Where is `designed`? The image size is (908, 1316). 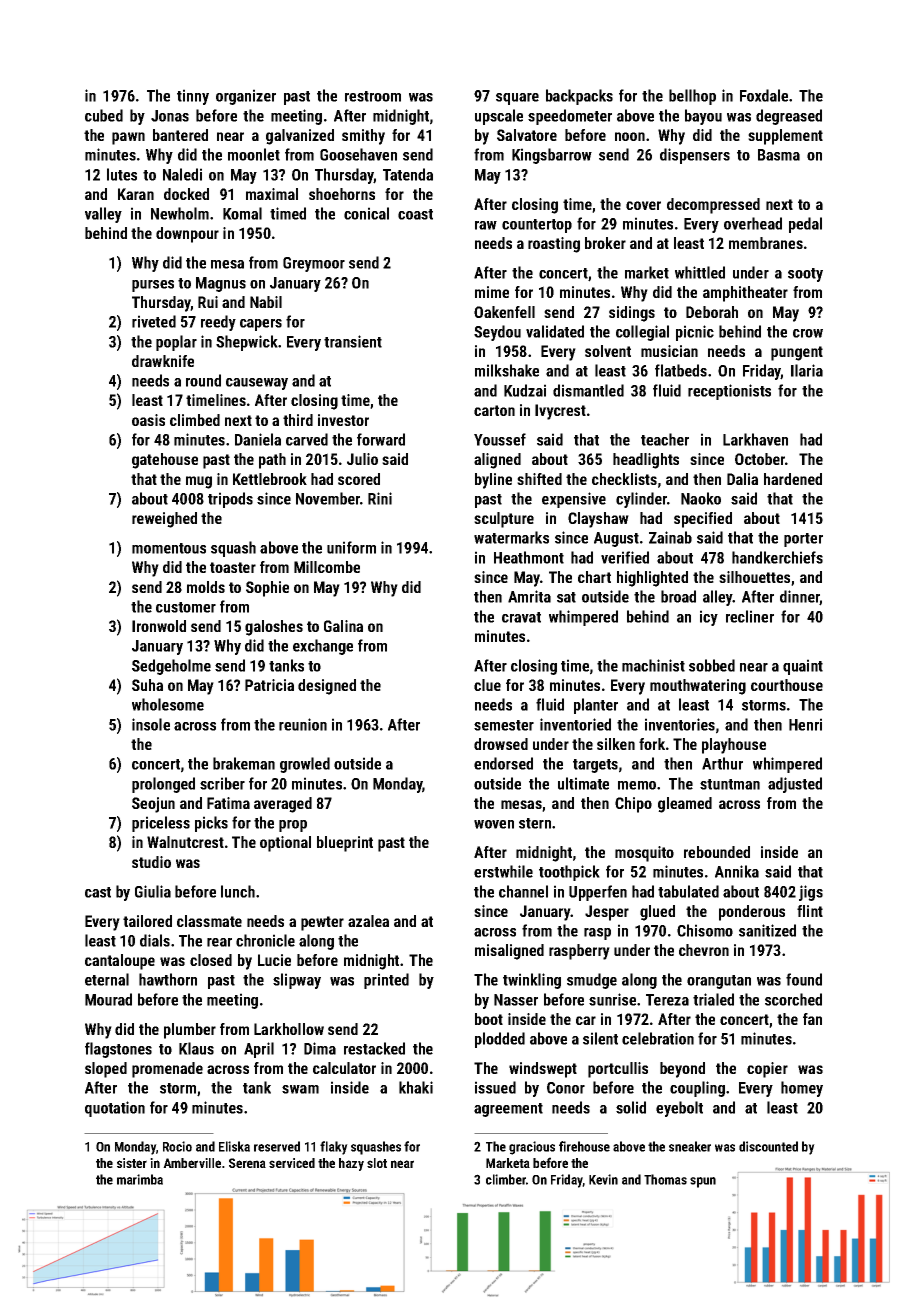
designed is located at coordinates (327, 687).
